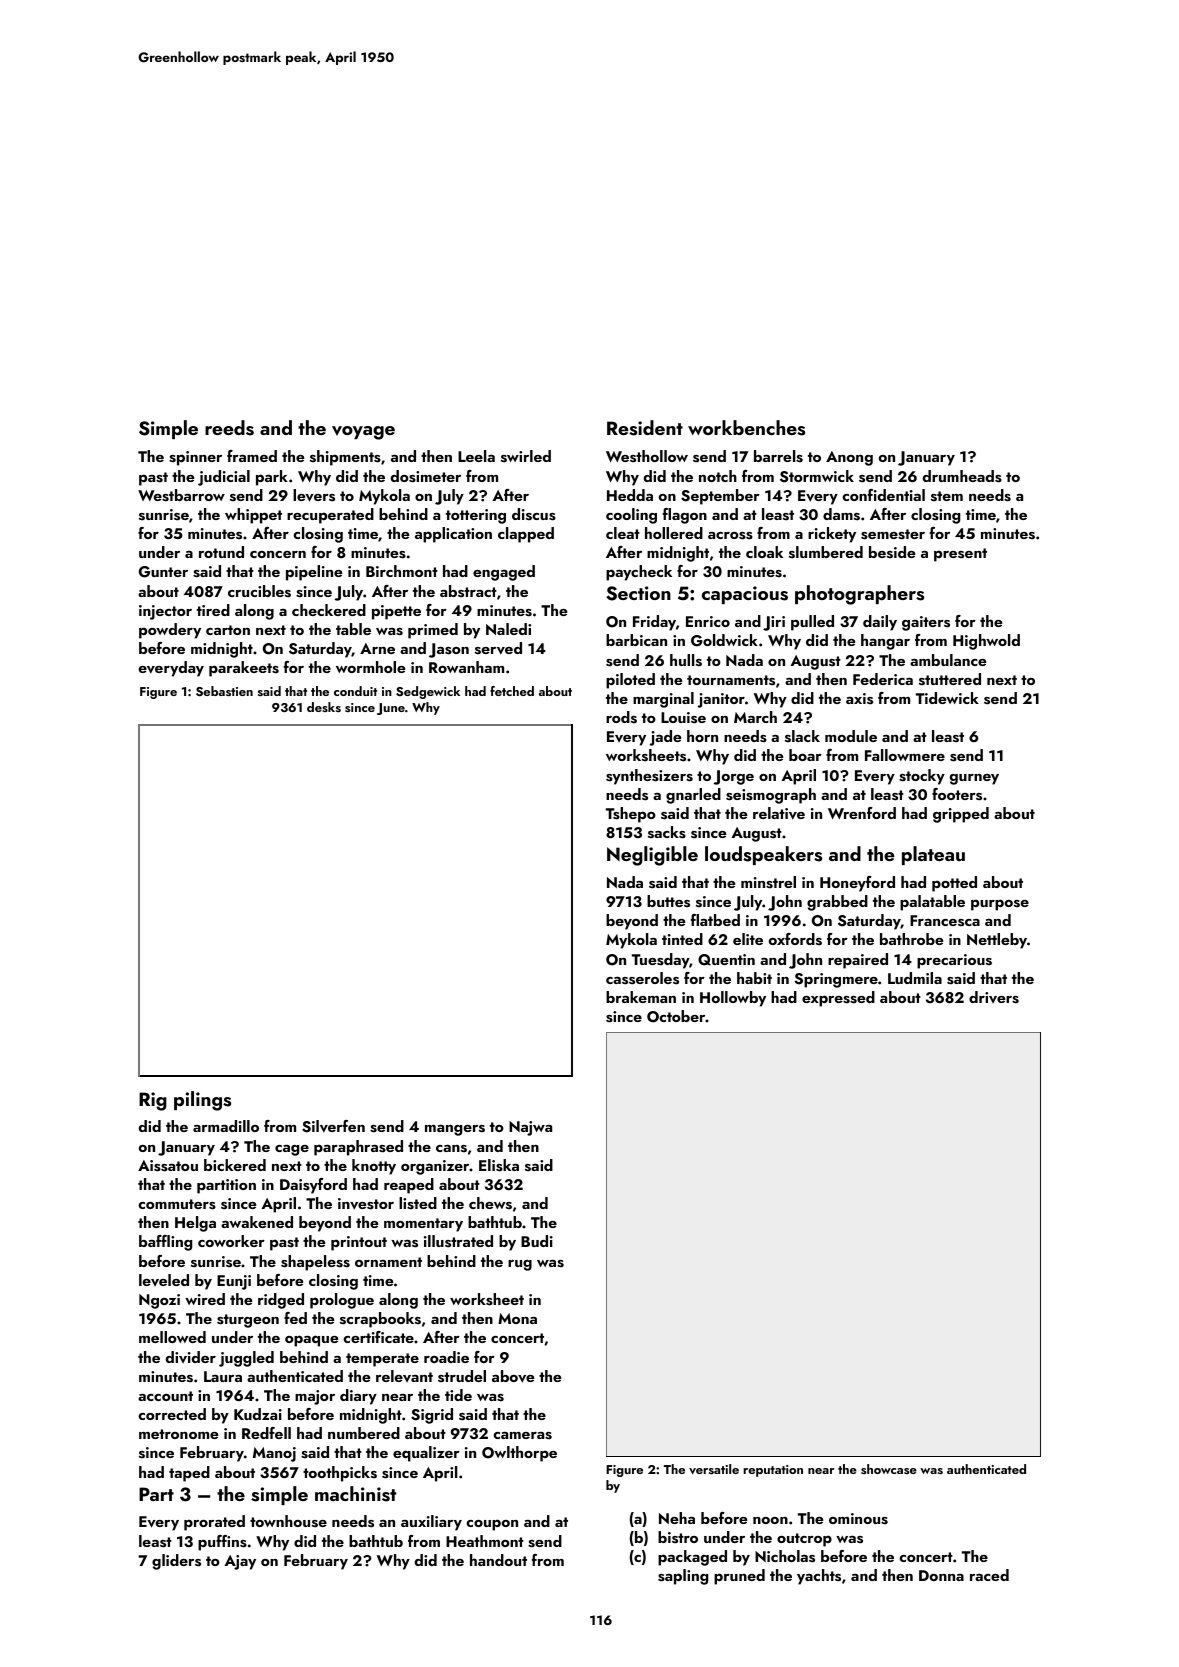 The height and width of the screenshot is (1667, 1179). What do you see at coordinates (159, 1301) in the screenshot?
I see `Ngozi` at bounding box center [159, 1301].
